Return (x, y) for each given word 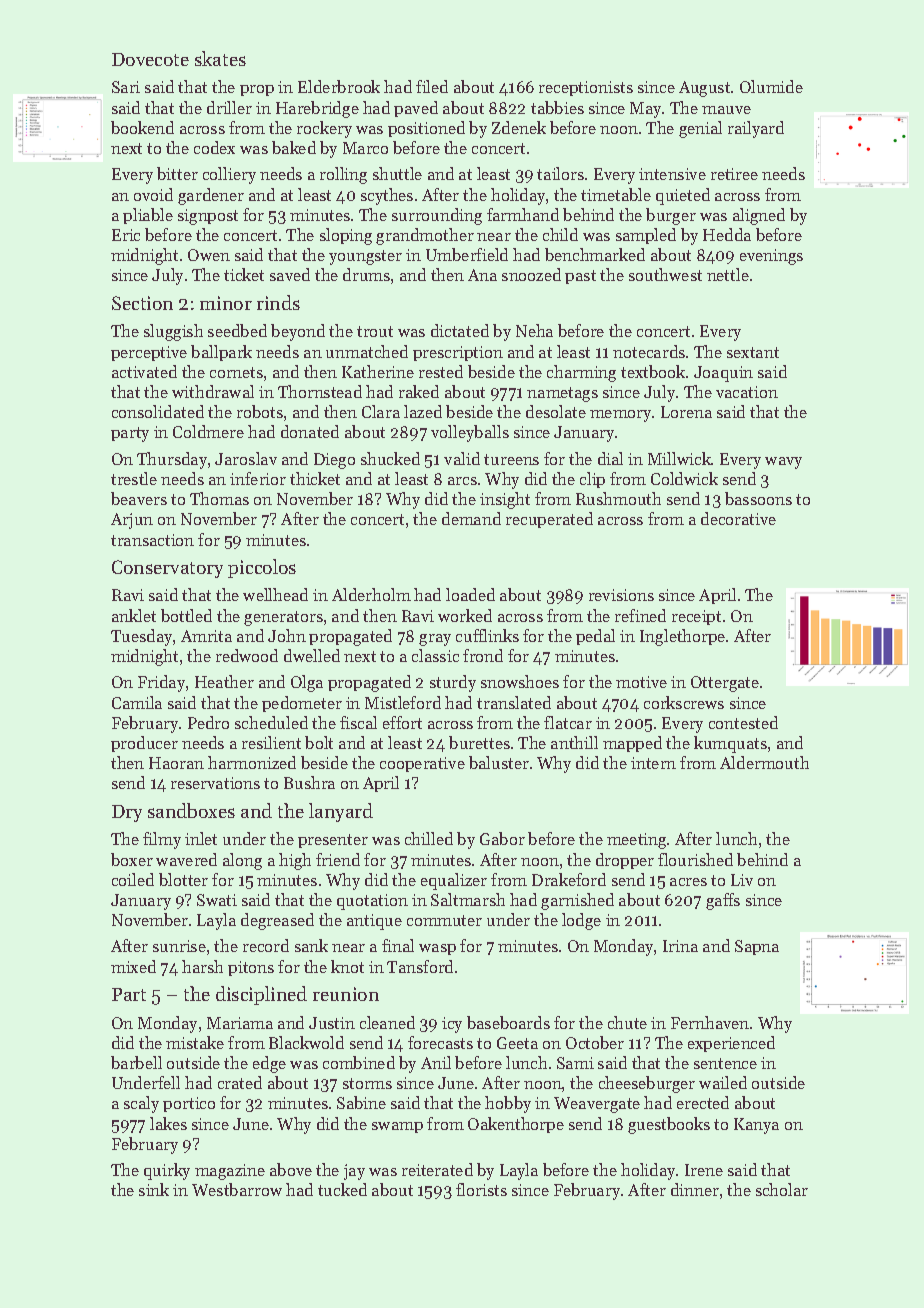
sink (154, 1189)
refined (640, 615)
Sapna (757, 947)
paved (416, 109)
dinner (695, 1189)
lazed (423, 411)
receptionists (586, 88)
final (398, 945)
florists (481, 1189)
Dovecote (150, 59)
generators (283, 618)
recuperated (549, 520)
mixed (133, 966)
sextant (753, 352)
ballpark (221, 353)
